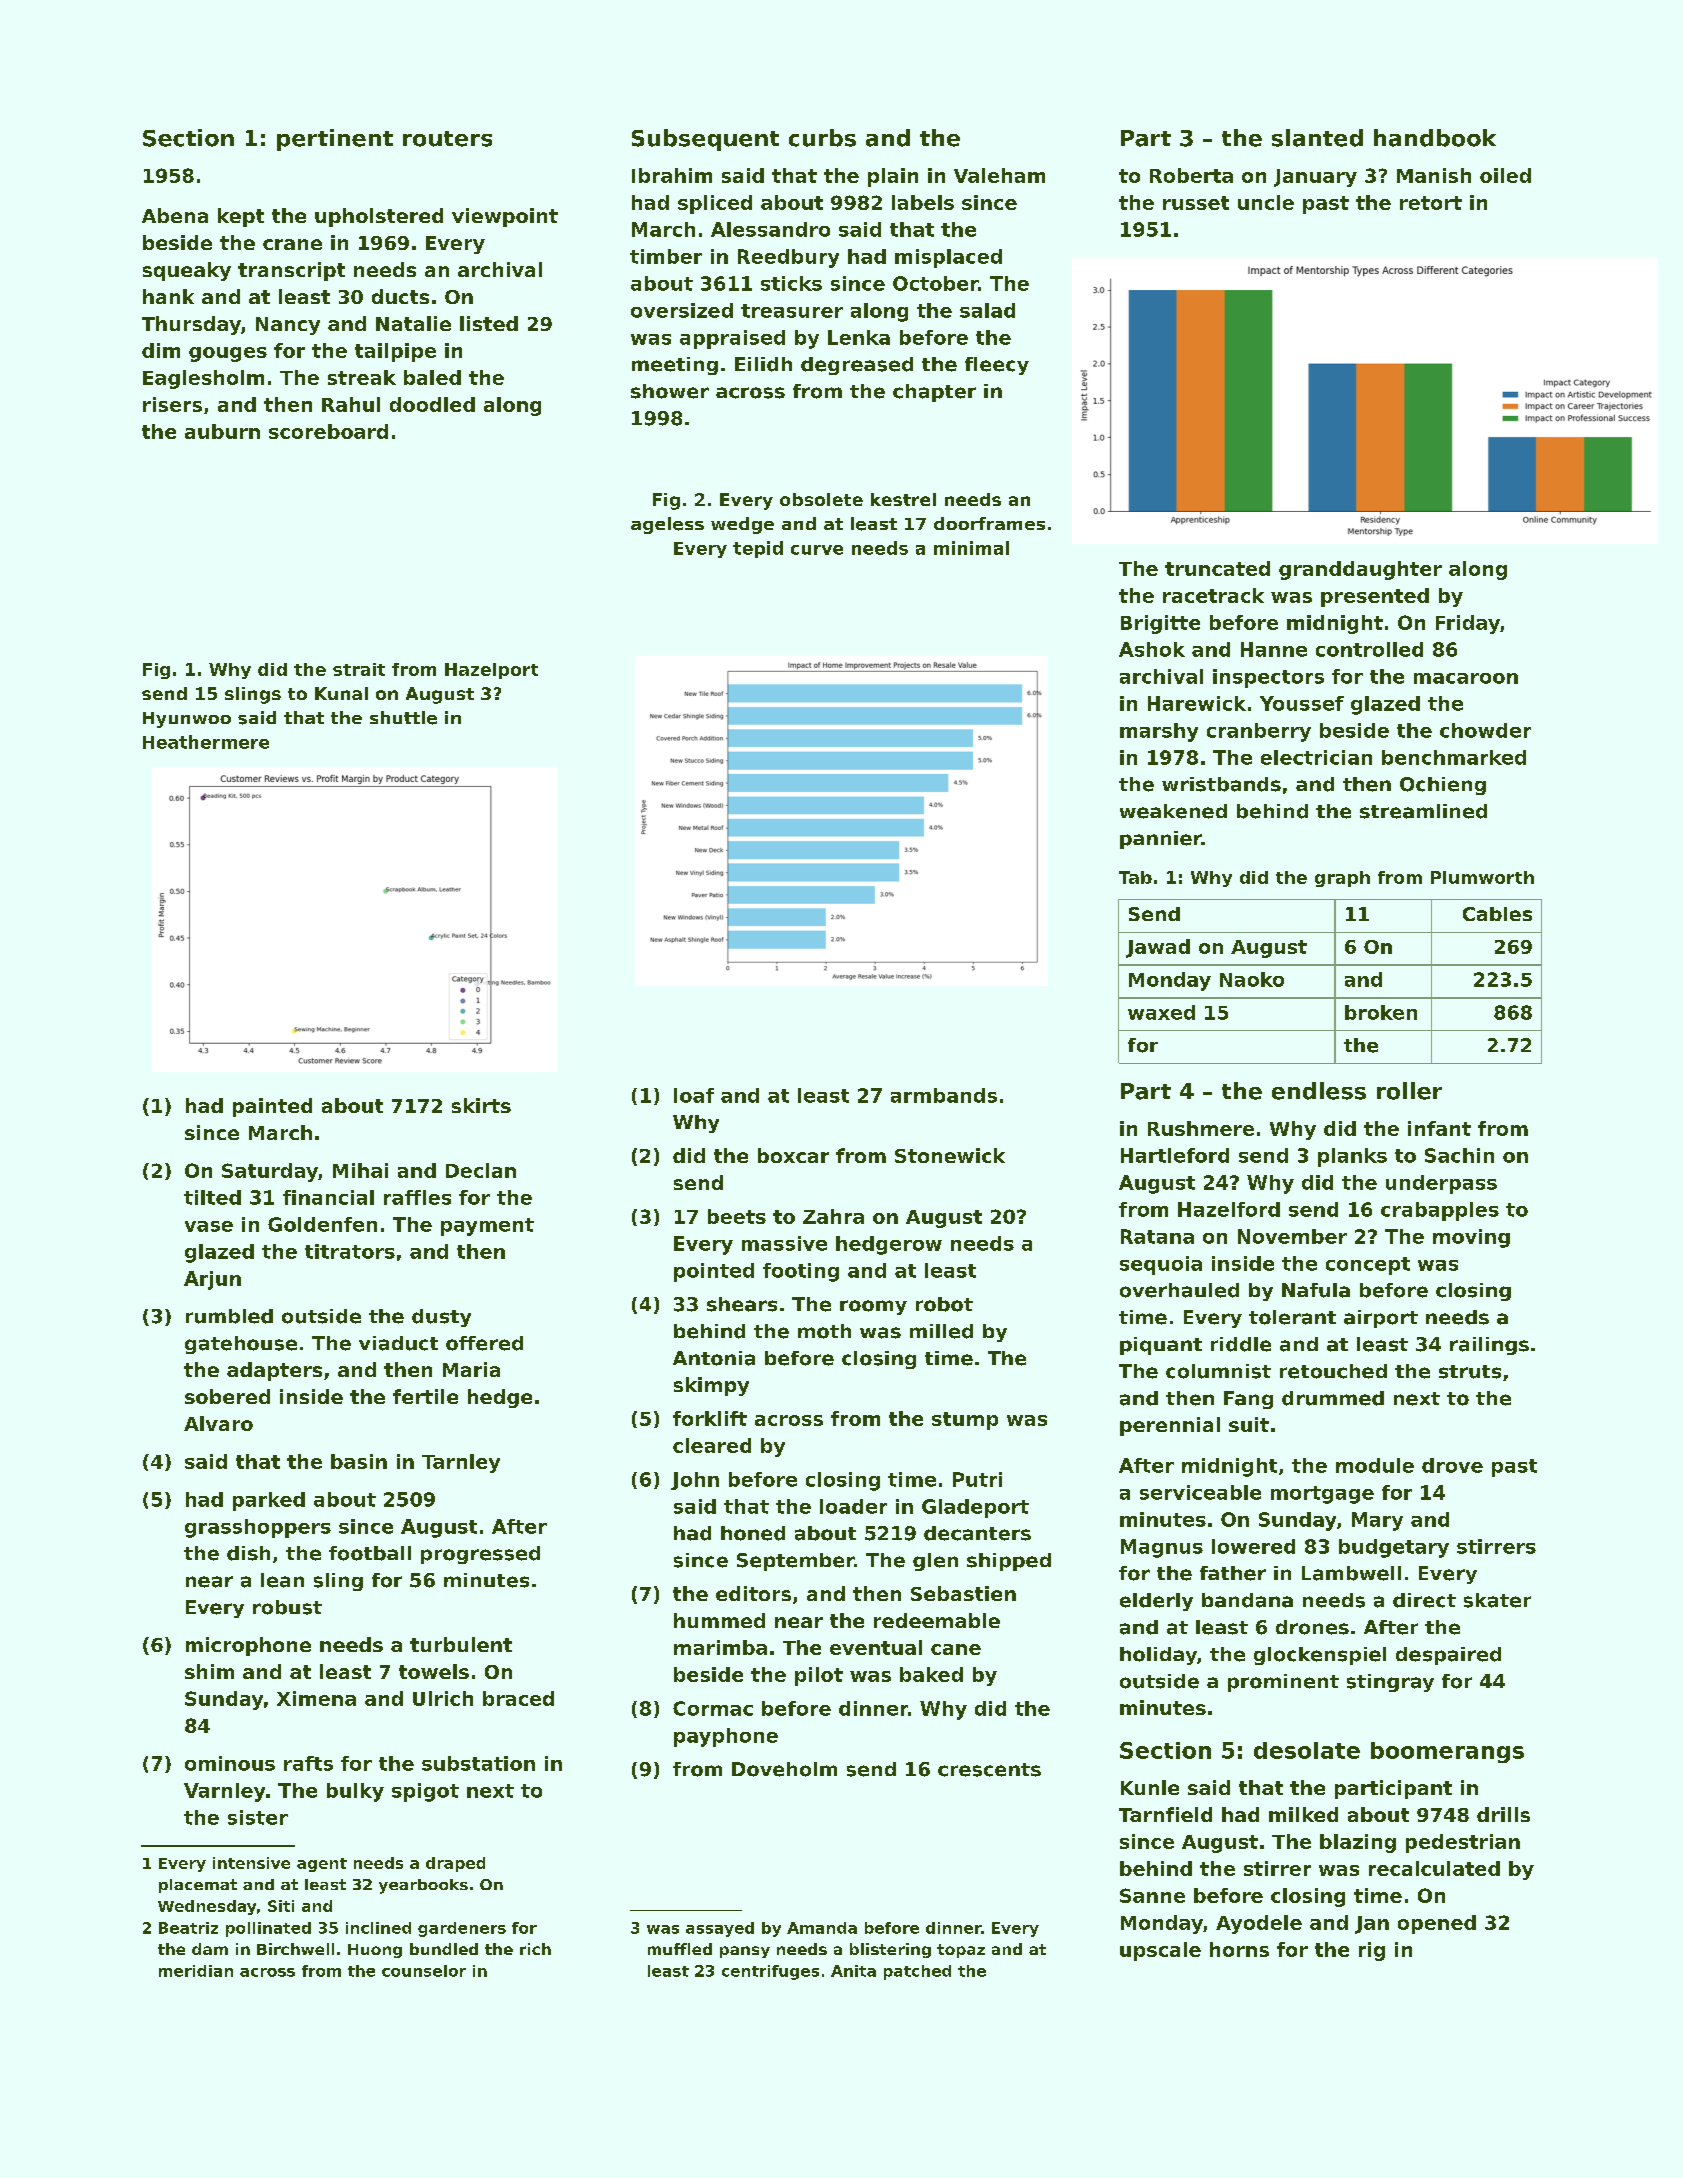 Image resolution: width=1683 pixels, height=2178 pixels. I want to click on oiled, so click(1505, 175).
